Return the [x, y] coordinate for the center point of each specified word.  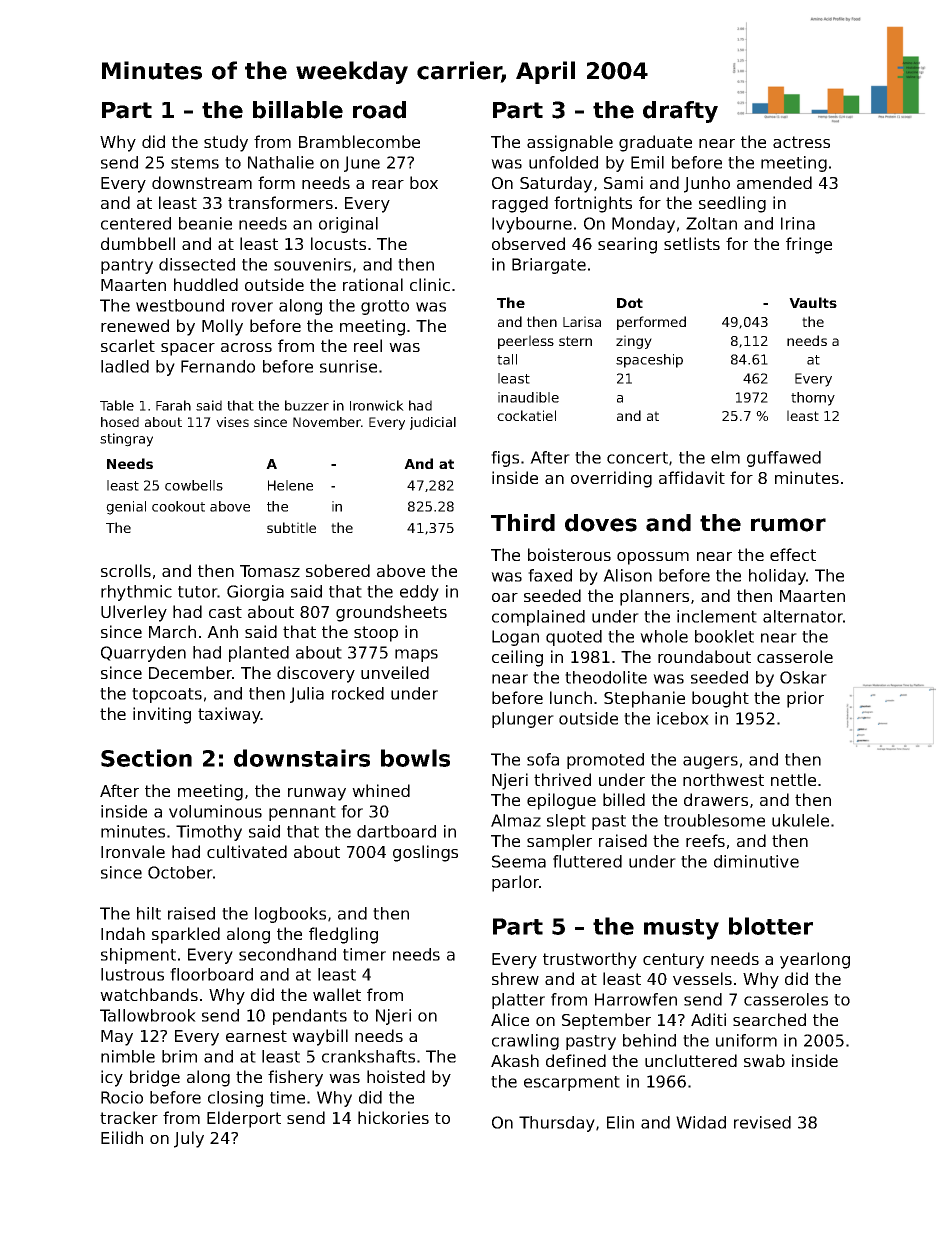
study [226, 143]
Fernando [218, 366]
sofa [543, 759]
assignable [570, 143]
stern [575, 341]
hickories [393, 1117]
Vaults [813, 302]
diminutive [756, 861]
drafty [680, 112]
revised [762, 1122]
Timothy [209, 833]
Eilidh [122, 1137]
